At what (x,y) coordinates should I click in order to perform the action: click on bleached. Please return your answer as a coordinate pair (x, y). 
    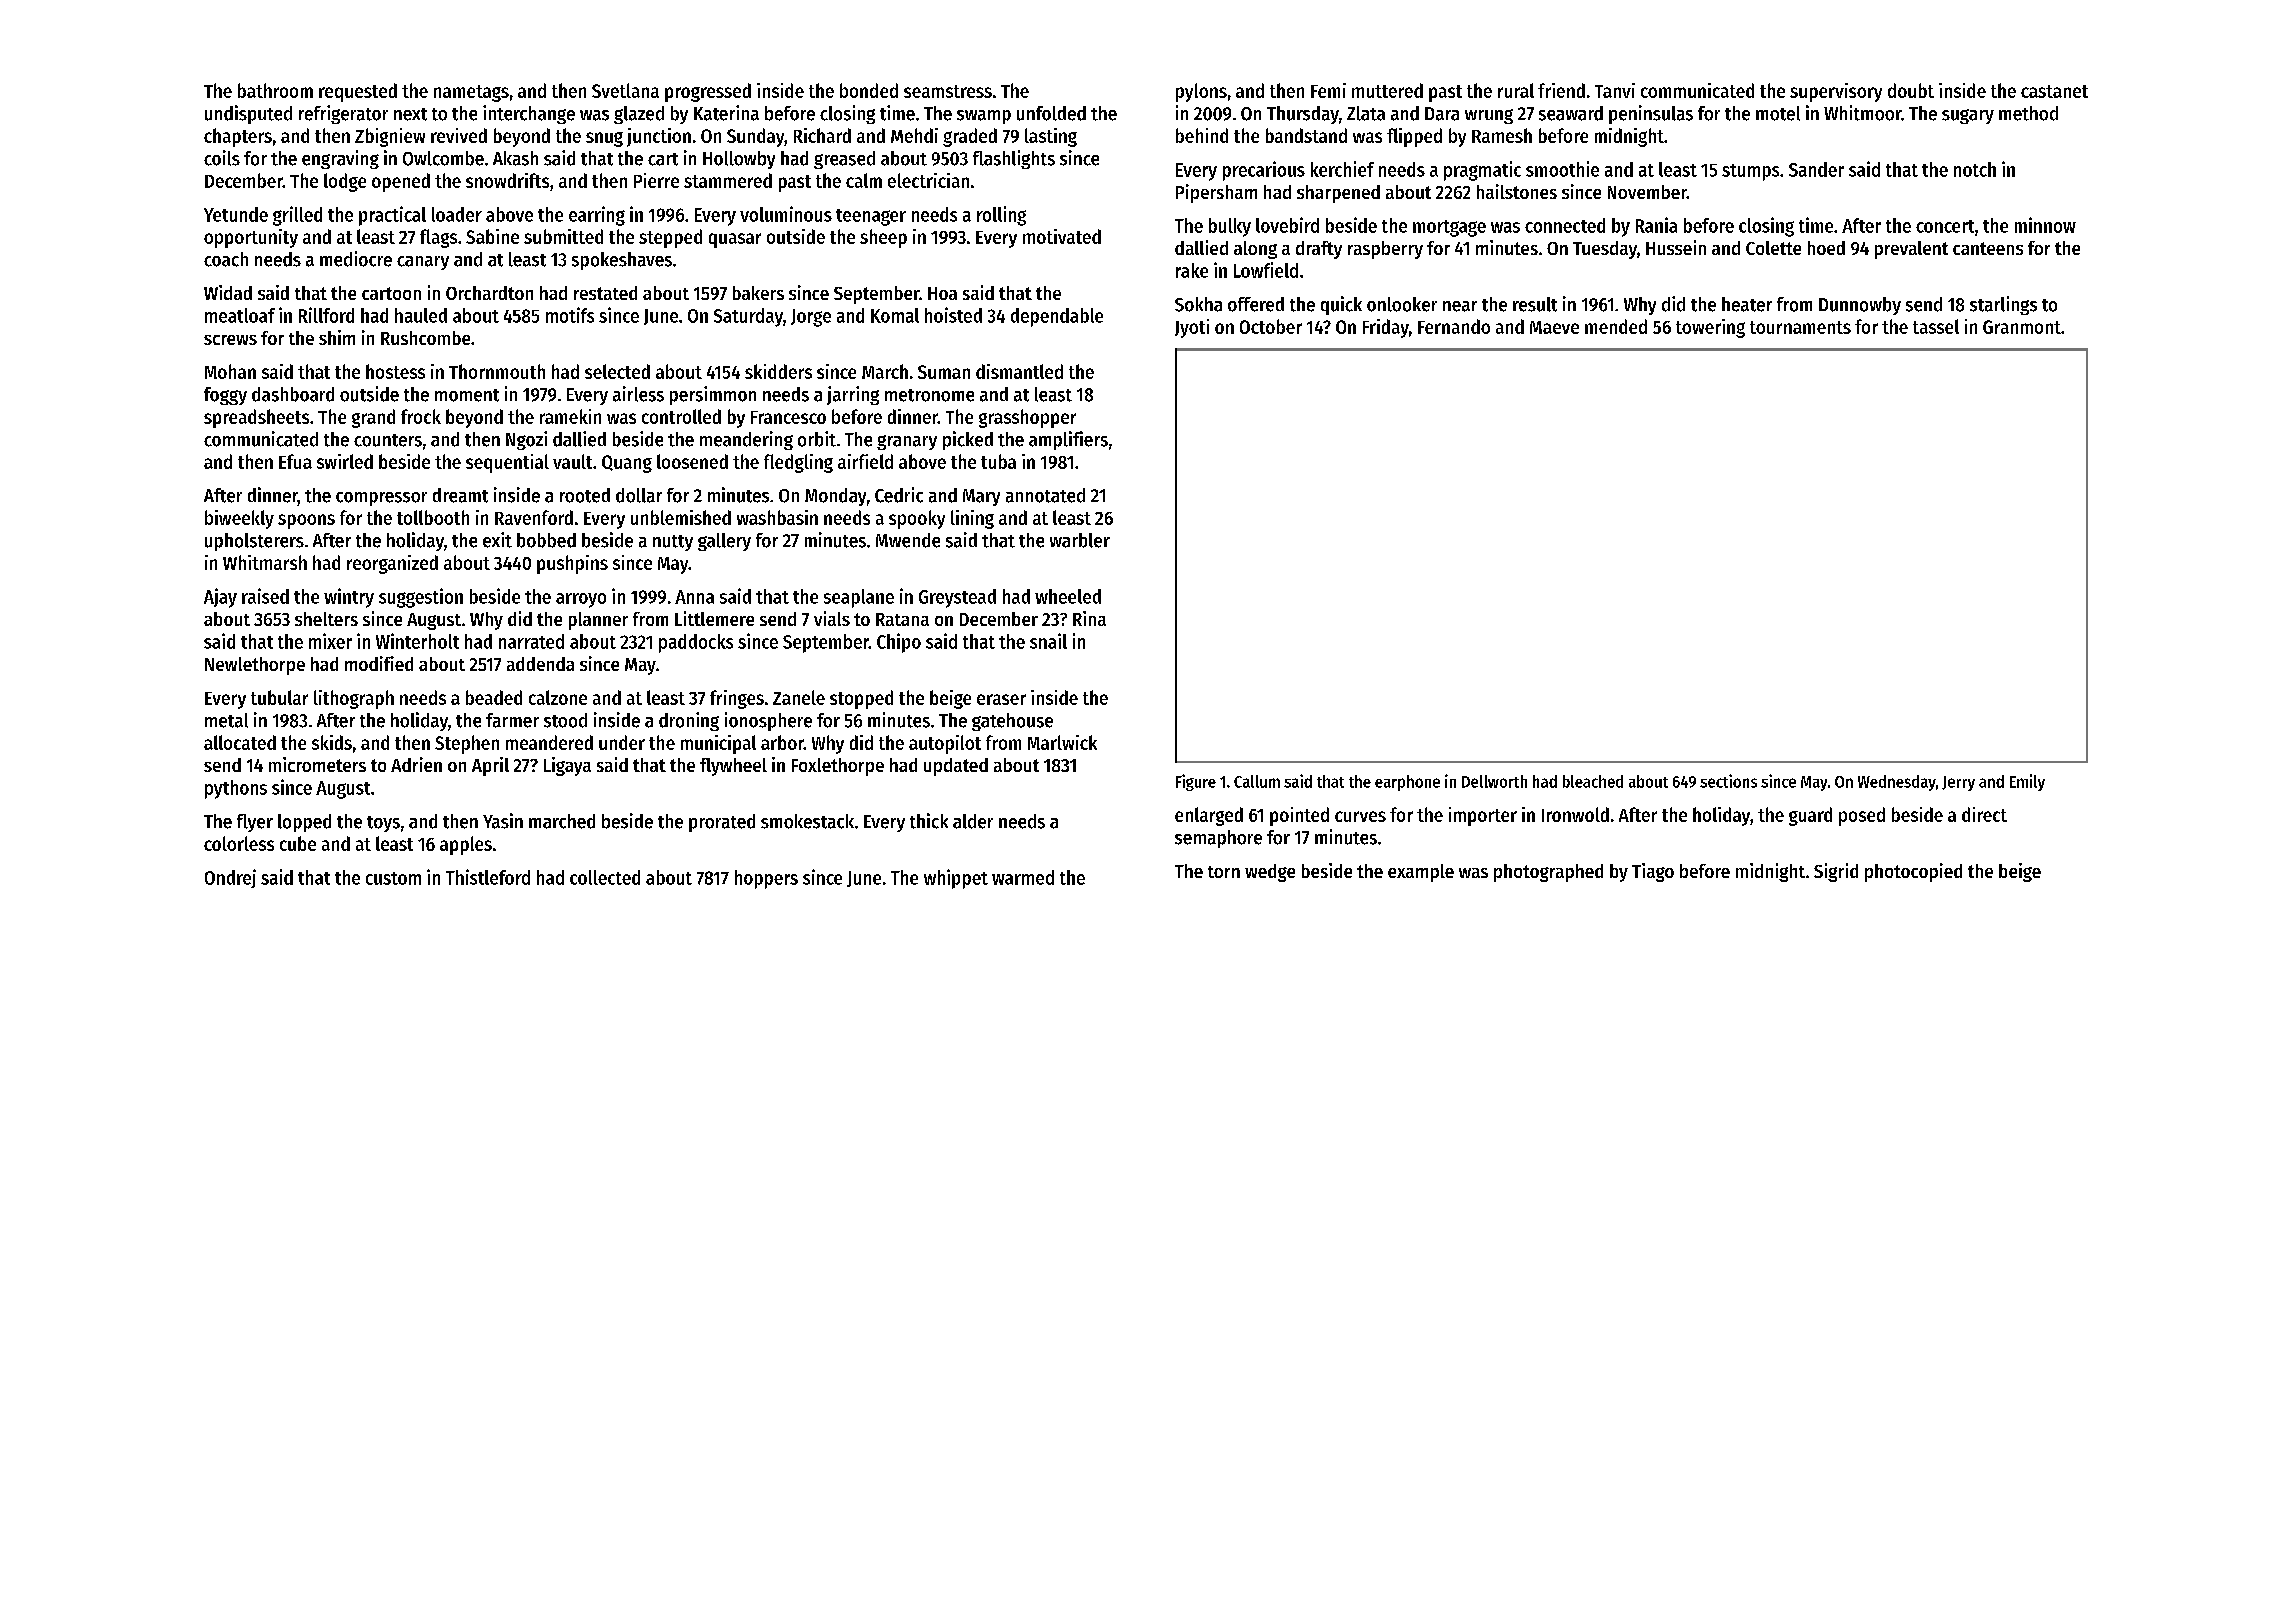
    Looking at the image, I should click on (1593, 781).
